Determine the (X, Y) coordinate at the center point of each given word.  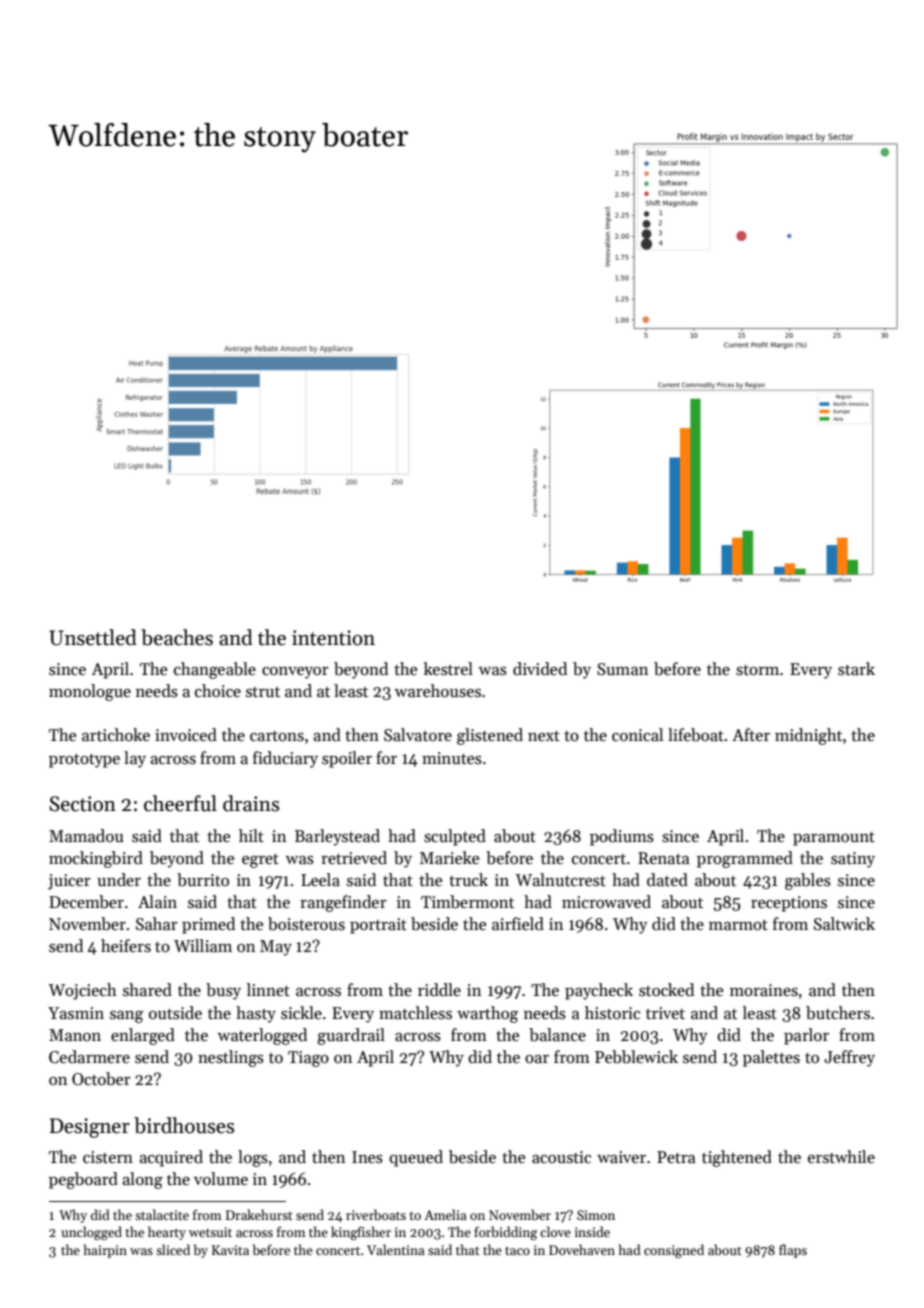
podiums (622, 837)
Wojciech (82, 991)
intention (333, 638)
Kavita (230, 1250)
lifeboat (696, 735)
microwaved (606, 902)
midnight (808, 736)
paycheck (599, 991)
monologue (90, 692)
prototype (84, 760)
